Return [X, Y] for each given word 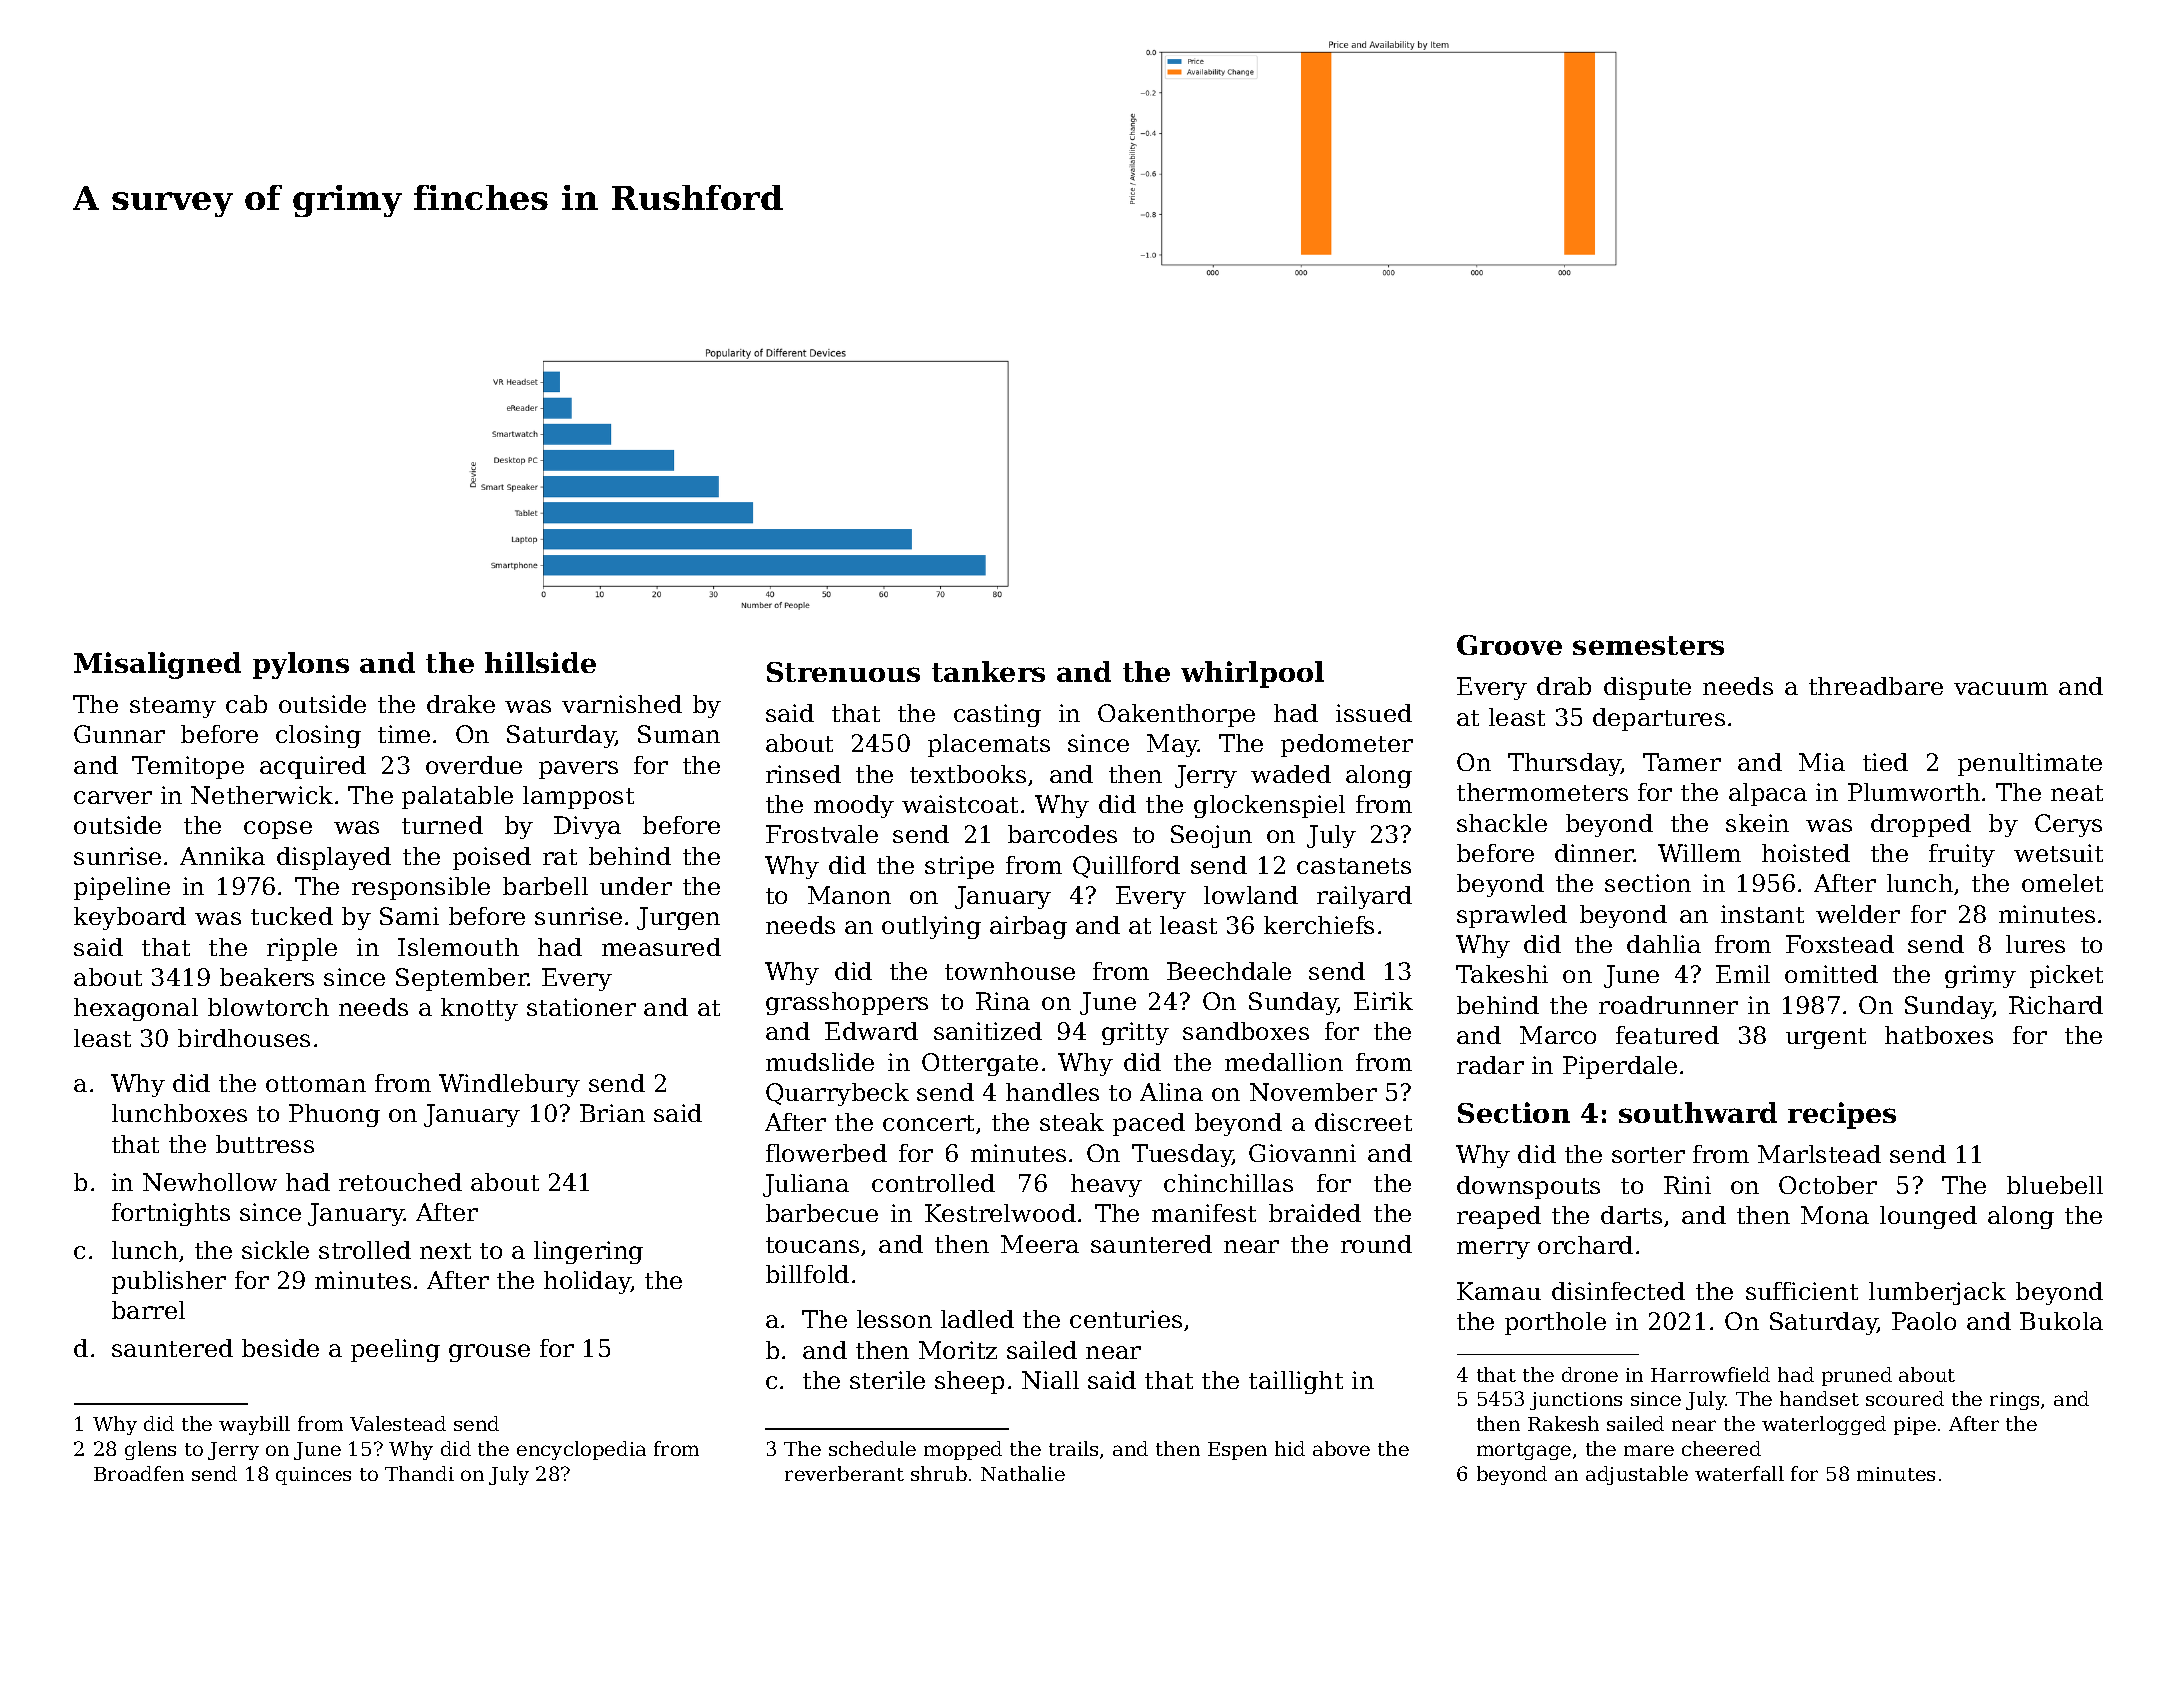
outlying [931, 927]
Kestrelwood [1000, 1213]
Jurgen [678, 918]
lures [2035, 944]
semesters [1648, 645]
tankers [988, 671]
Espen [1237, 1451]
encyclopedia [581, 1450]
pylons [301, 665]
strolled [365, 1250]
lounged [1928, 1217]
